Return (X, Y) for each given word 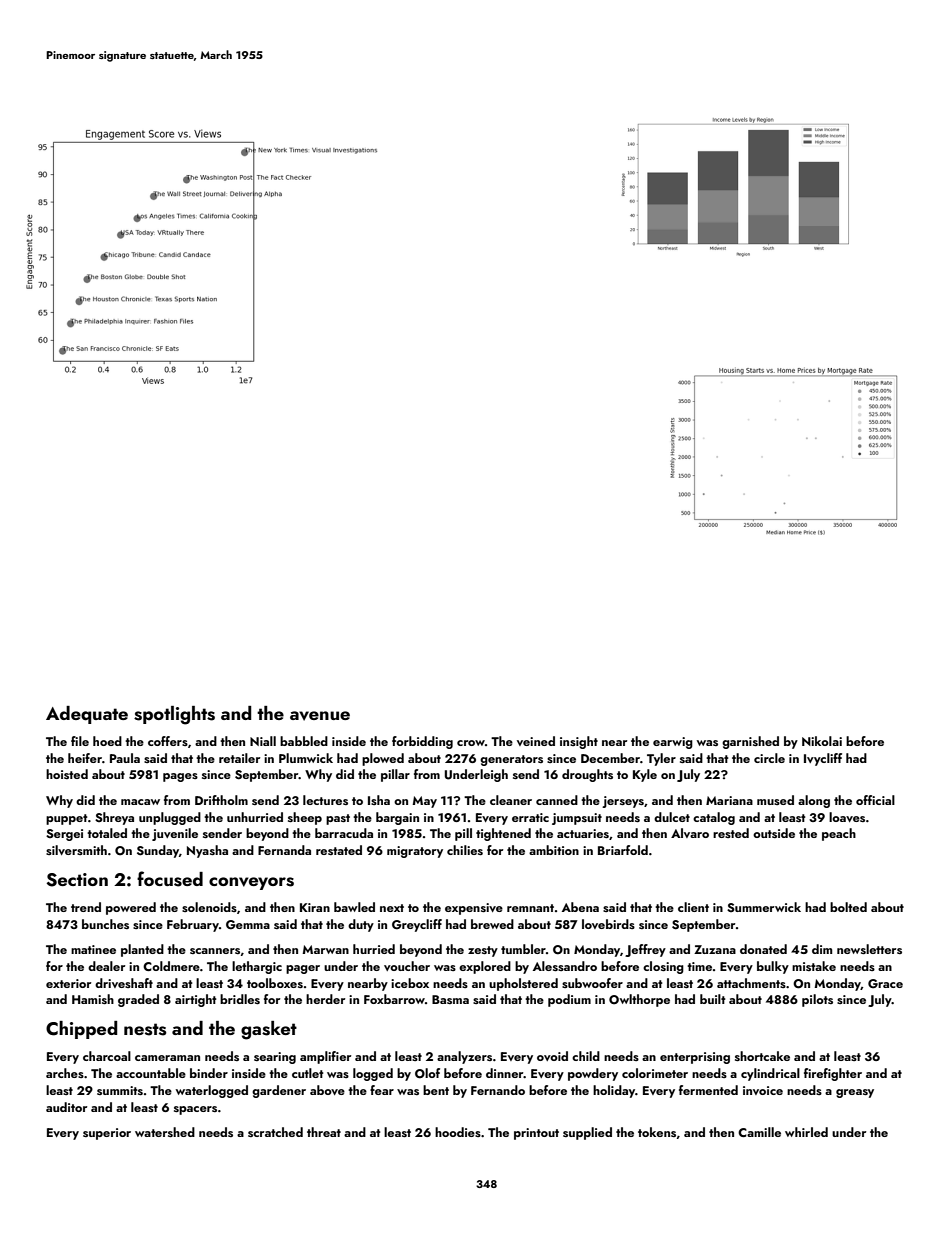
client (693, 907)
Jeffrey (645, 950)
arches (65, 1073)
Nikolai (822, 741)
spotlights (174, 715)
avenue (320, 716)
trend (86, 907)
